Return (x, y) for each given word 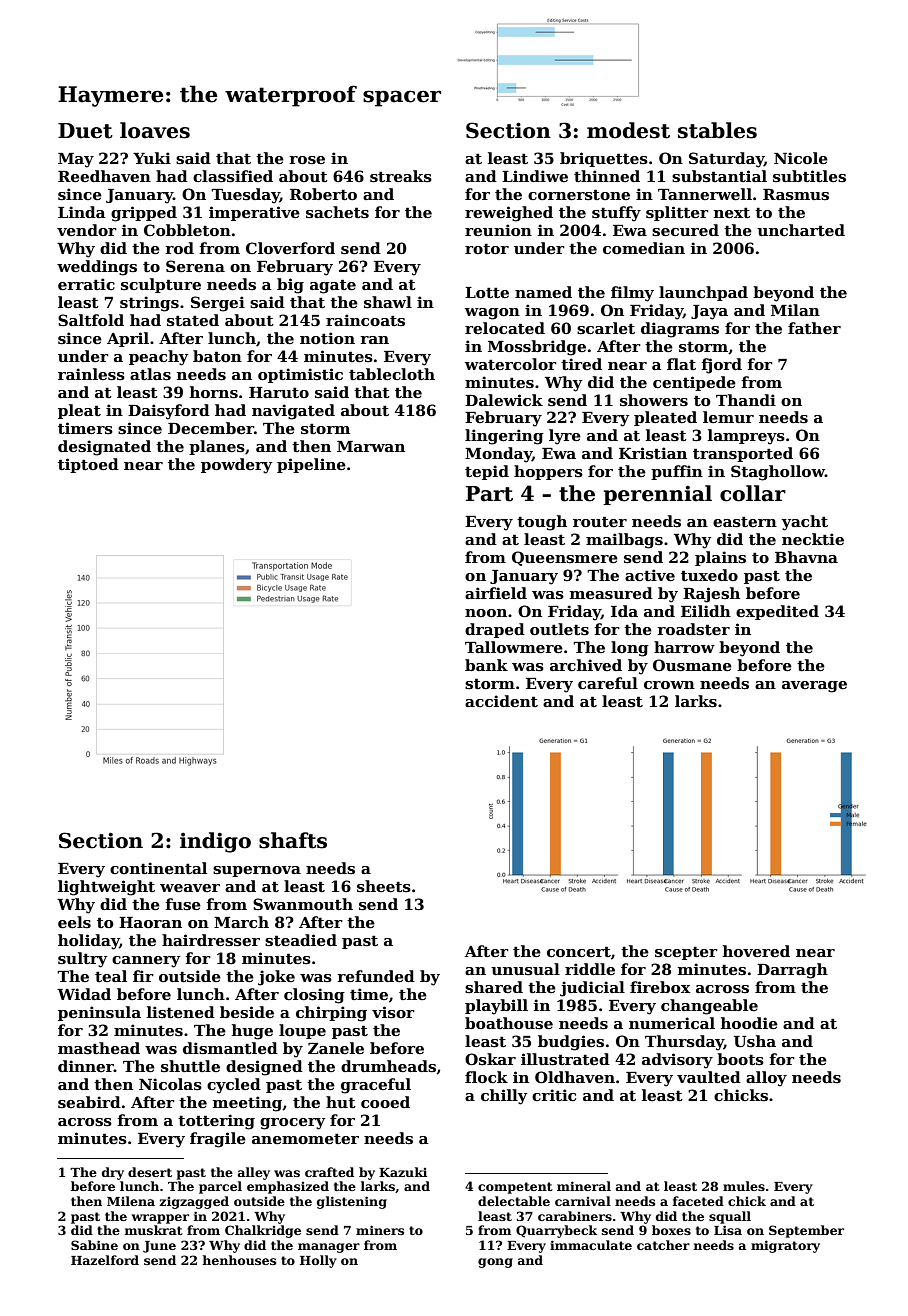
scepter (686, 953)
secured (685, 230)
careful (608, 683)
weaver (190, 888)
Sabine (94, 1245)
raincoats (365, 320)
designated (104, 448)
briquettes (604, 159)
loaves (155, 130)
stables (717, 130)
